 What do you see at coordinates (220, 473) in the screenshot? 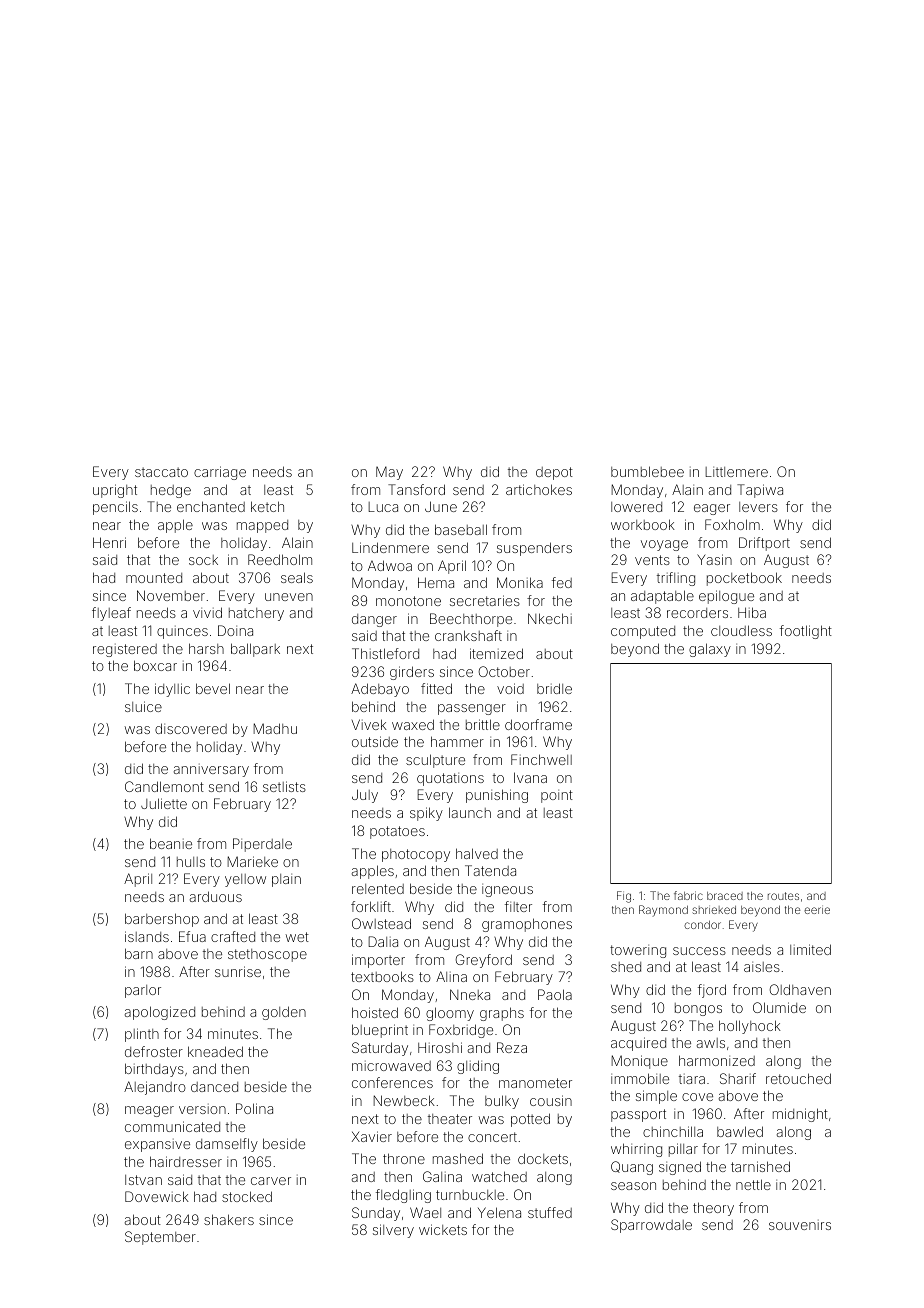
I see `carriage` at bounding box center [220, 473].
